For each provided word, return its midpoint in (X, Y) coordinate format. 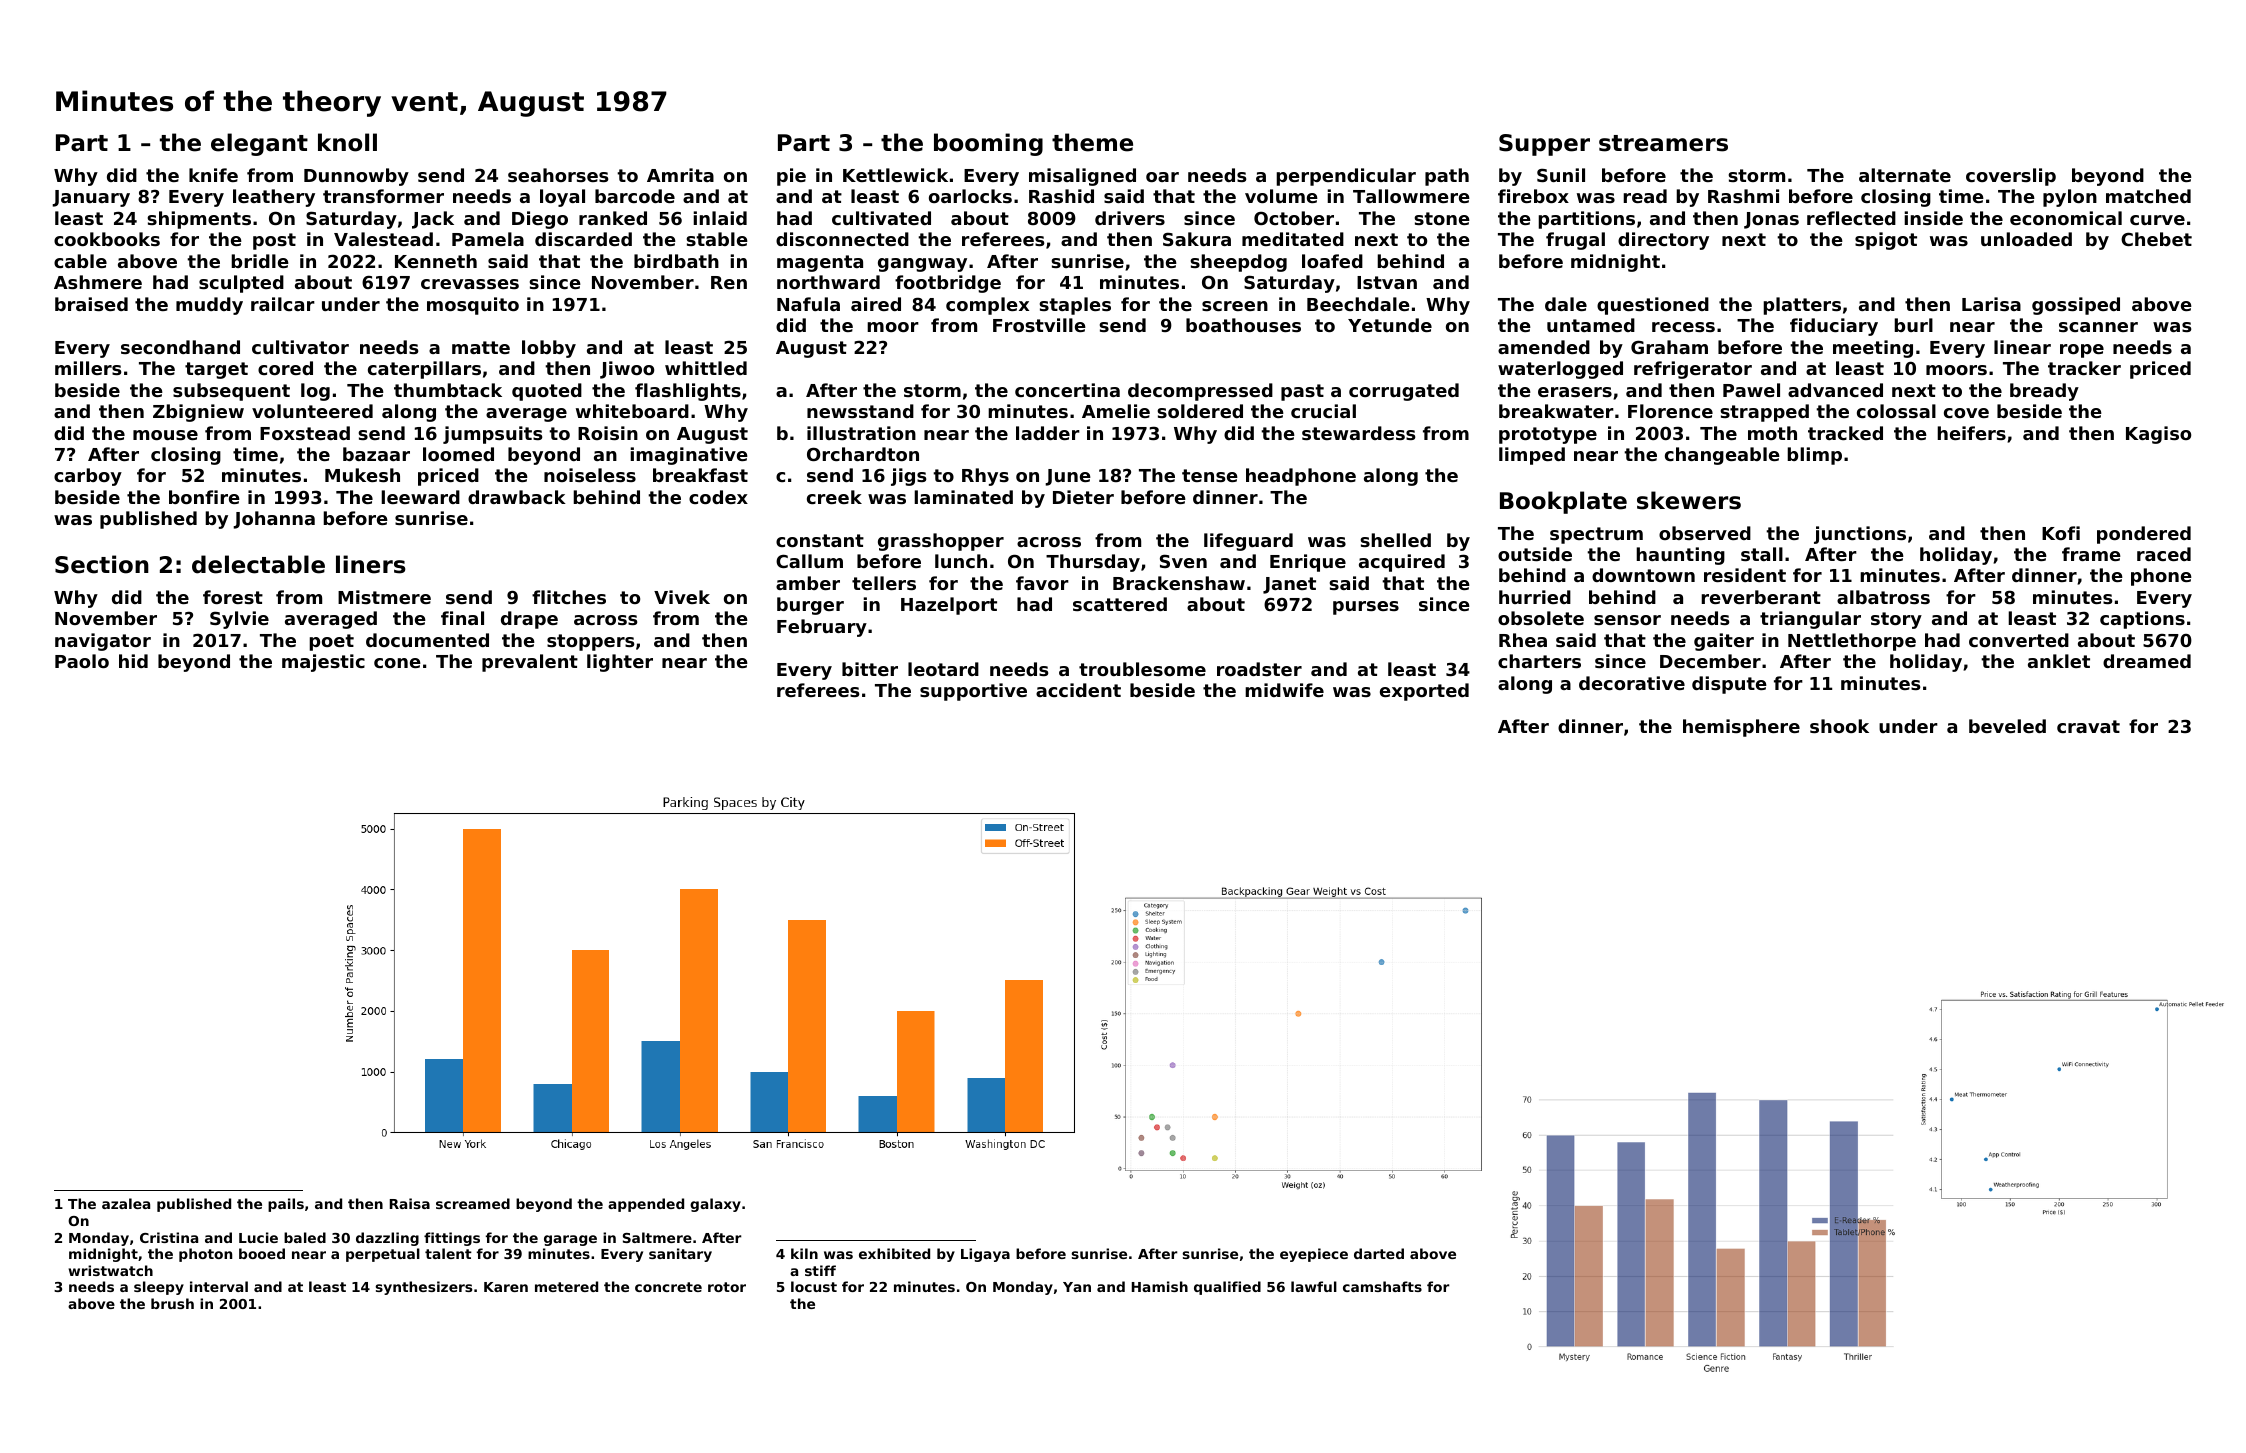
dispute (1729, 685)
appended (646, 1205)
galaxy (715, 1205)
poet (331, 642)
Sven (1183, 561)
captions (2142, 620)
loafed (1332, 261)
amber (808, 583)
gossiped (2076, 306)
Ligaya (985, 1255)
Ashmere (98, 282)
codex (718, 497)
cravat (2088, 726)
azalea (126, 1203)
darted (1379, 1253)
